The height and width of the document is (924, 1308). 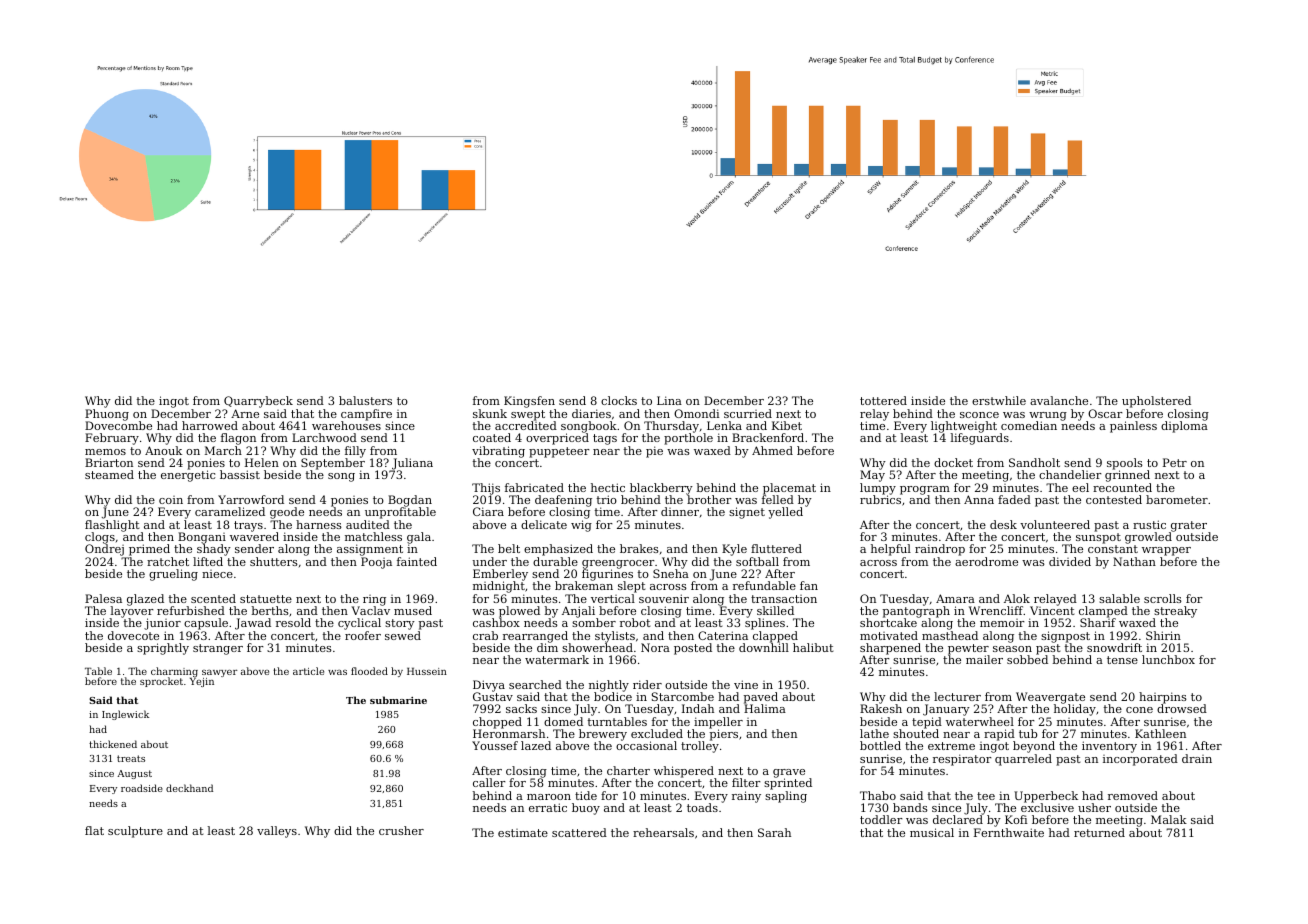 I want to click on grueling, so click(x=173, y=575).
